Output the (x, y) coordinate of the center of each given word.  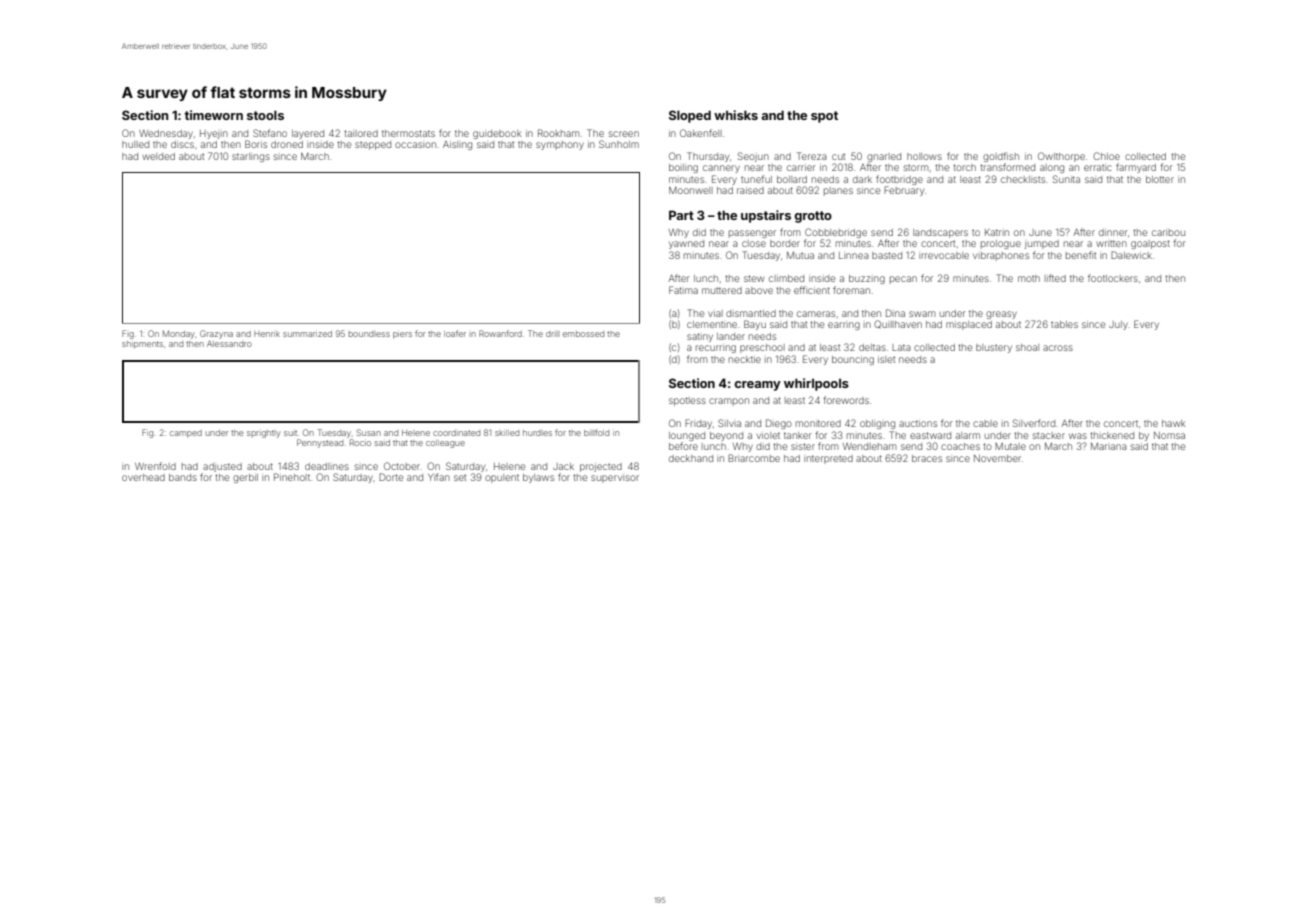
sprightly (264, 434)
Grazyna (216, 334)
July (1118, 325)
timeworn (213, 115)
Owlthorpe (1061, 157)
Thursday (708, 157)
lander (731, 336)
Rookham (559, 133)
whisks (736, 115)
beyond (726, 436)
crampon (729, 402)
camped (186, 434)
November (997, 458)
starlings (251, 157)
